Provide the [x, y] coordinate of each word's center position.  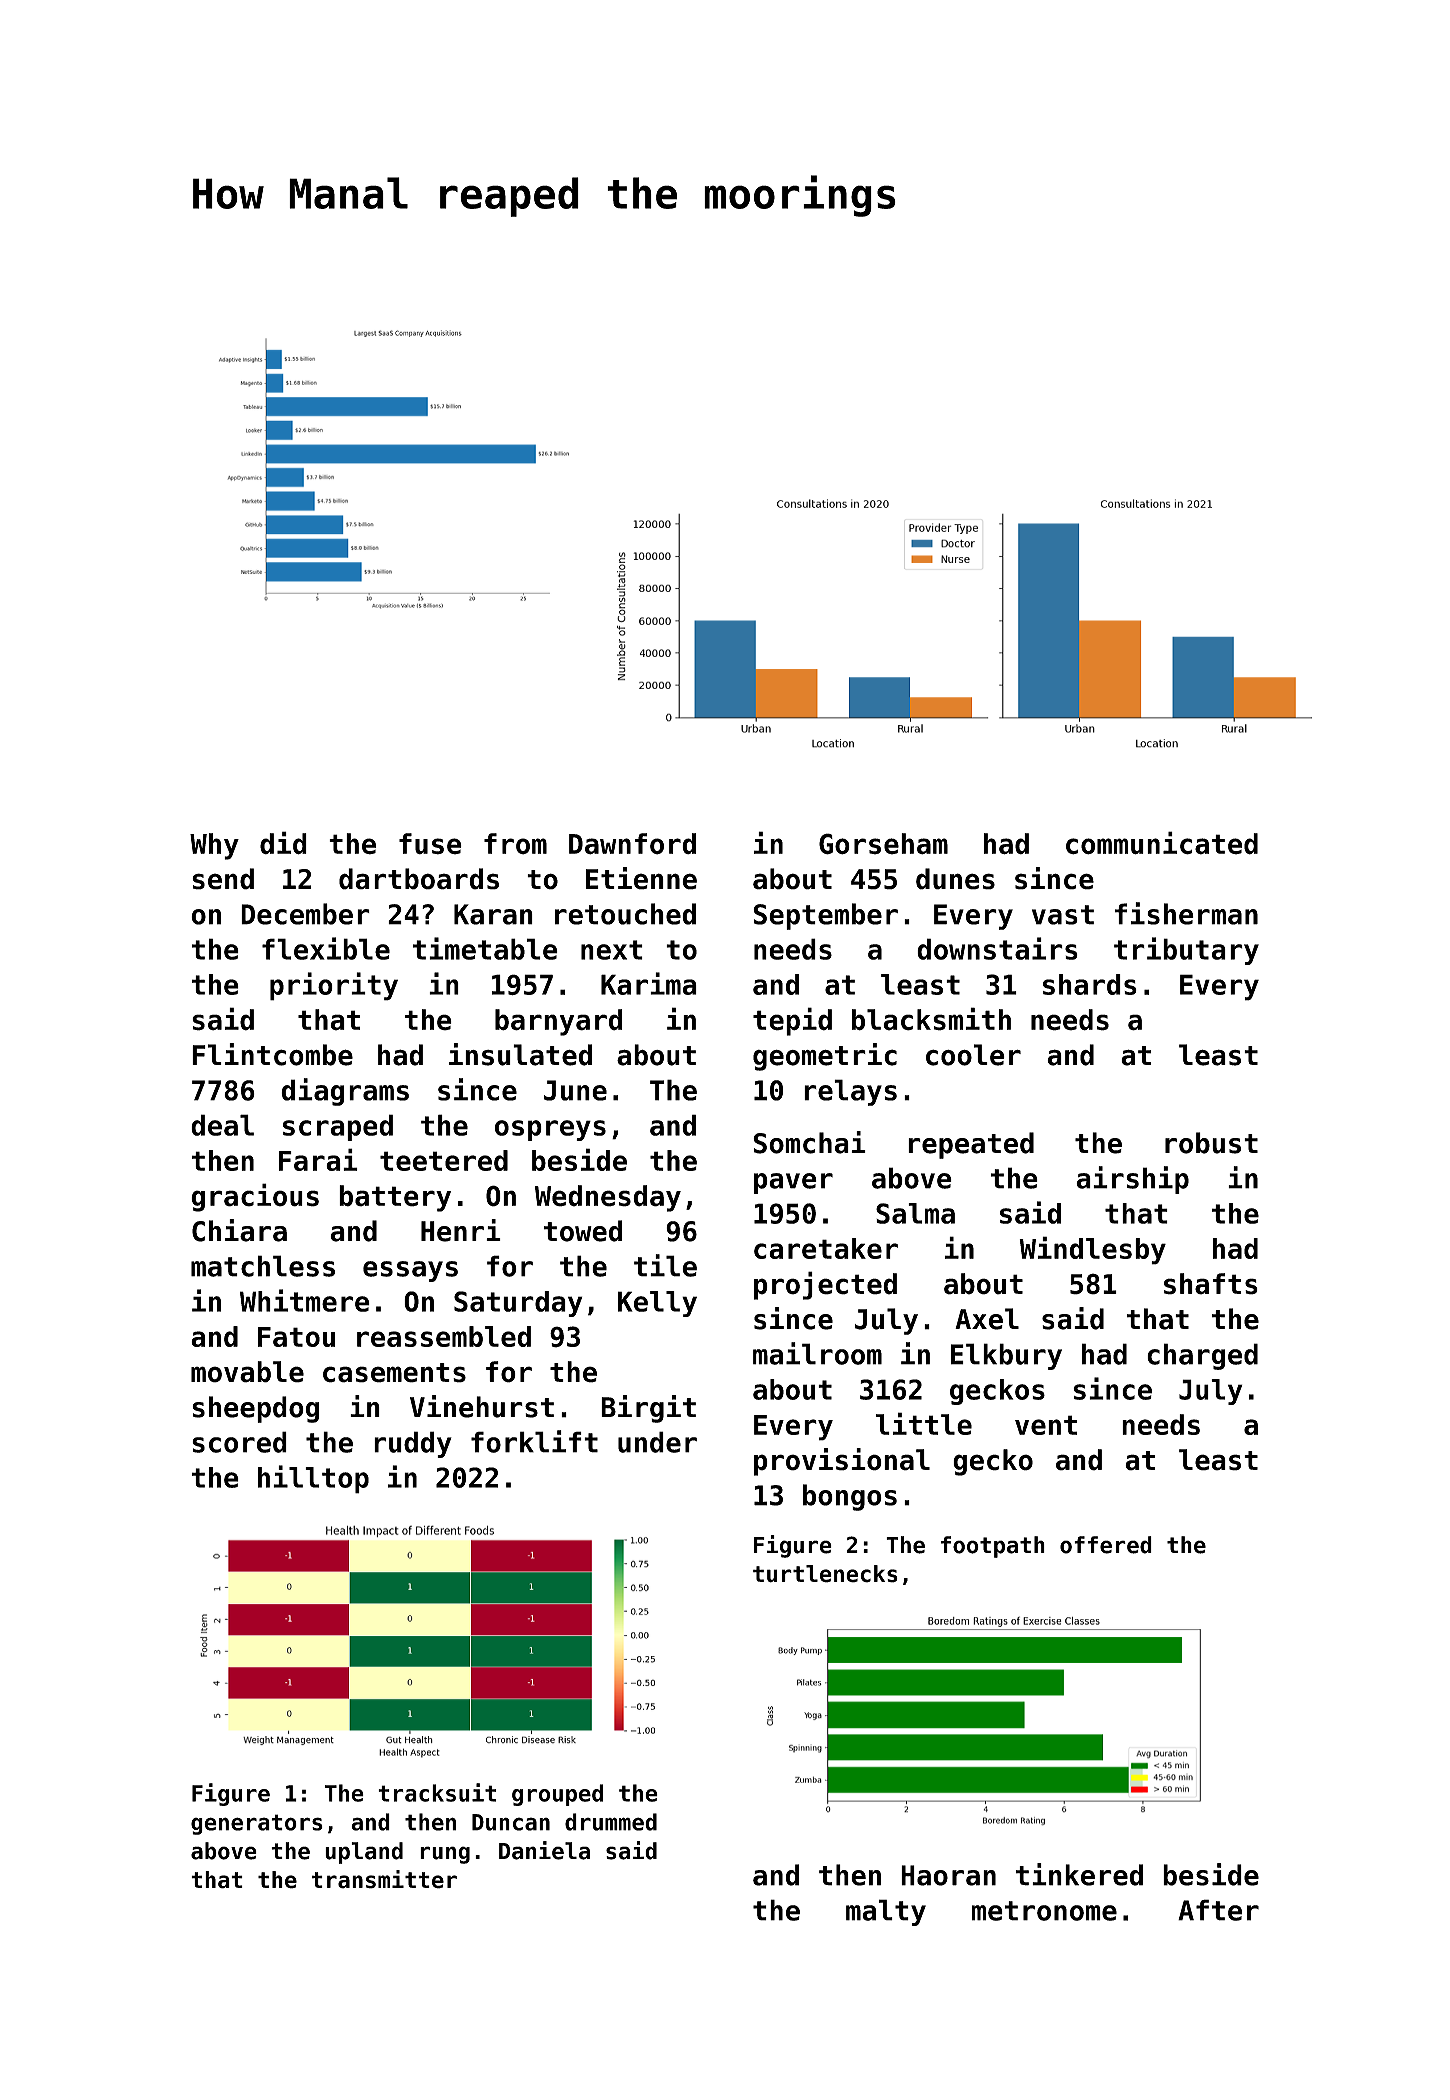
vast [1063, 915]
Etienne [641, 878]
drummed [611, 1822]
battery [395, 1198]
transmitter [384, 1879]
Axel [987, 1319]
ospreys [550, 1130]
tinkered [1079, 1874]
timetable [485, 948]
